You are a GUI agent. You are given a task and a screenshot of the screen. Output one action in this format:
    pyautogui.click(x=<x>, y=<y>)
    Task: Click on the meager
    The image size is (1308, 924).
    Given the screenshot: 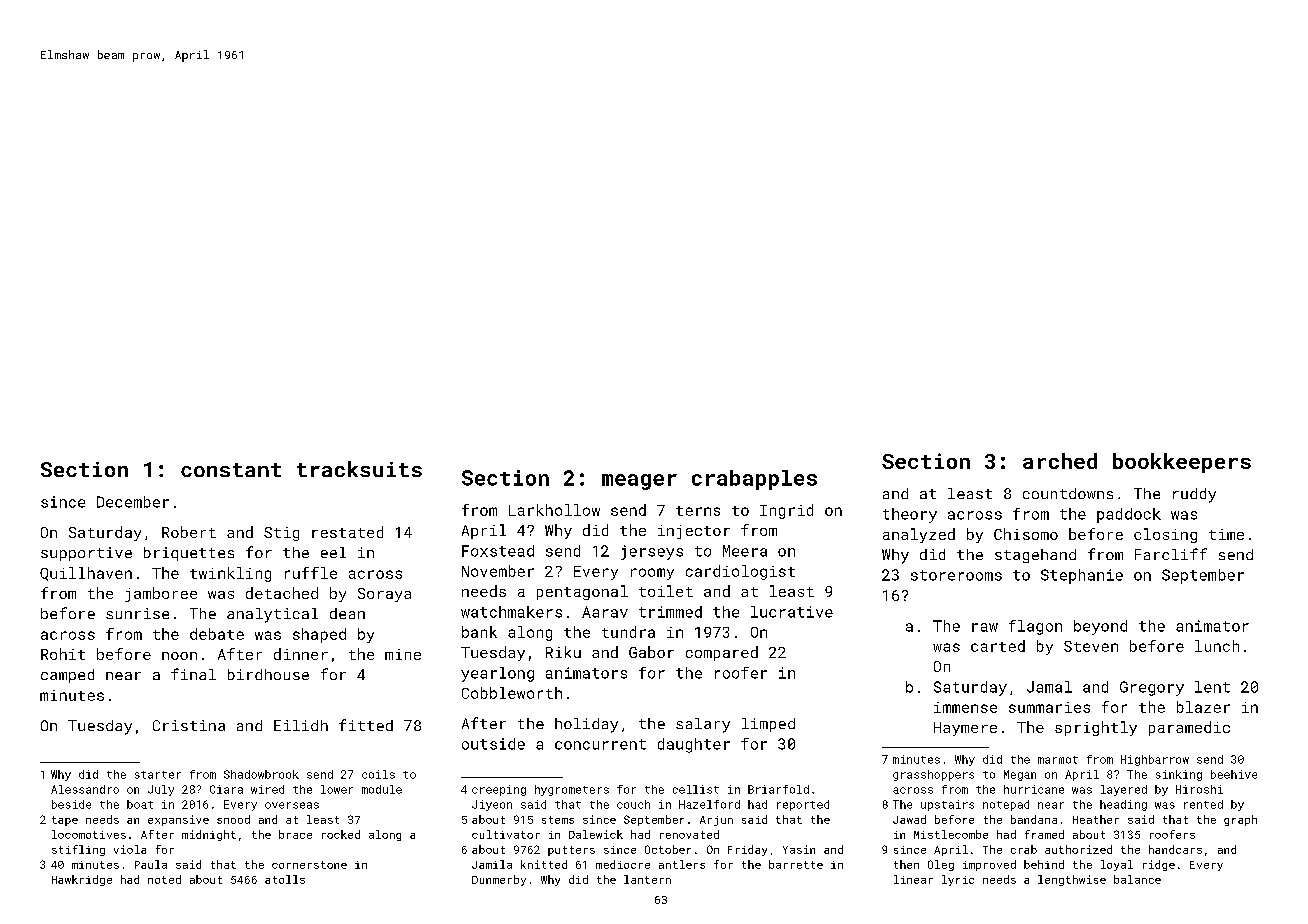 What is the action you would take?
    pyautogui.click(x=639, y=482)
